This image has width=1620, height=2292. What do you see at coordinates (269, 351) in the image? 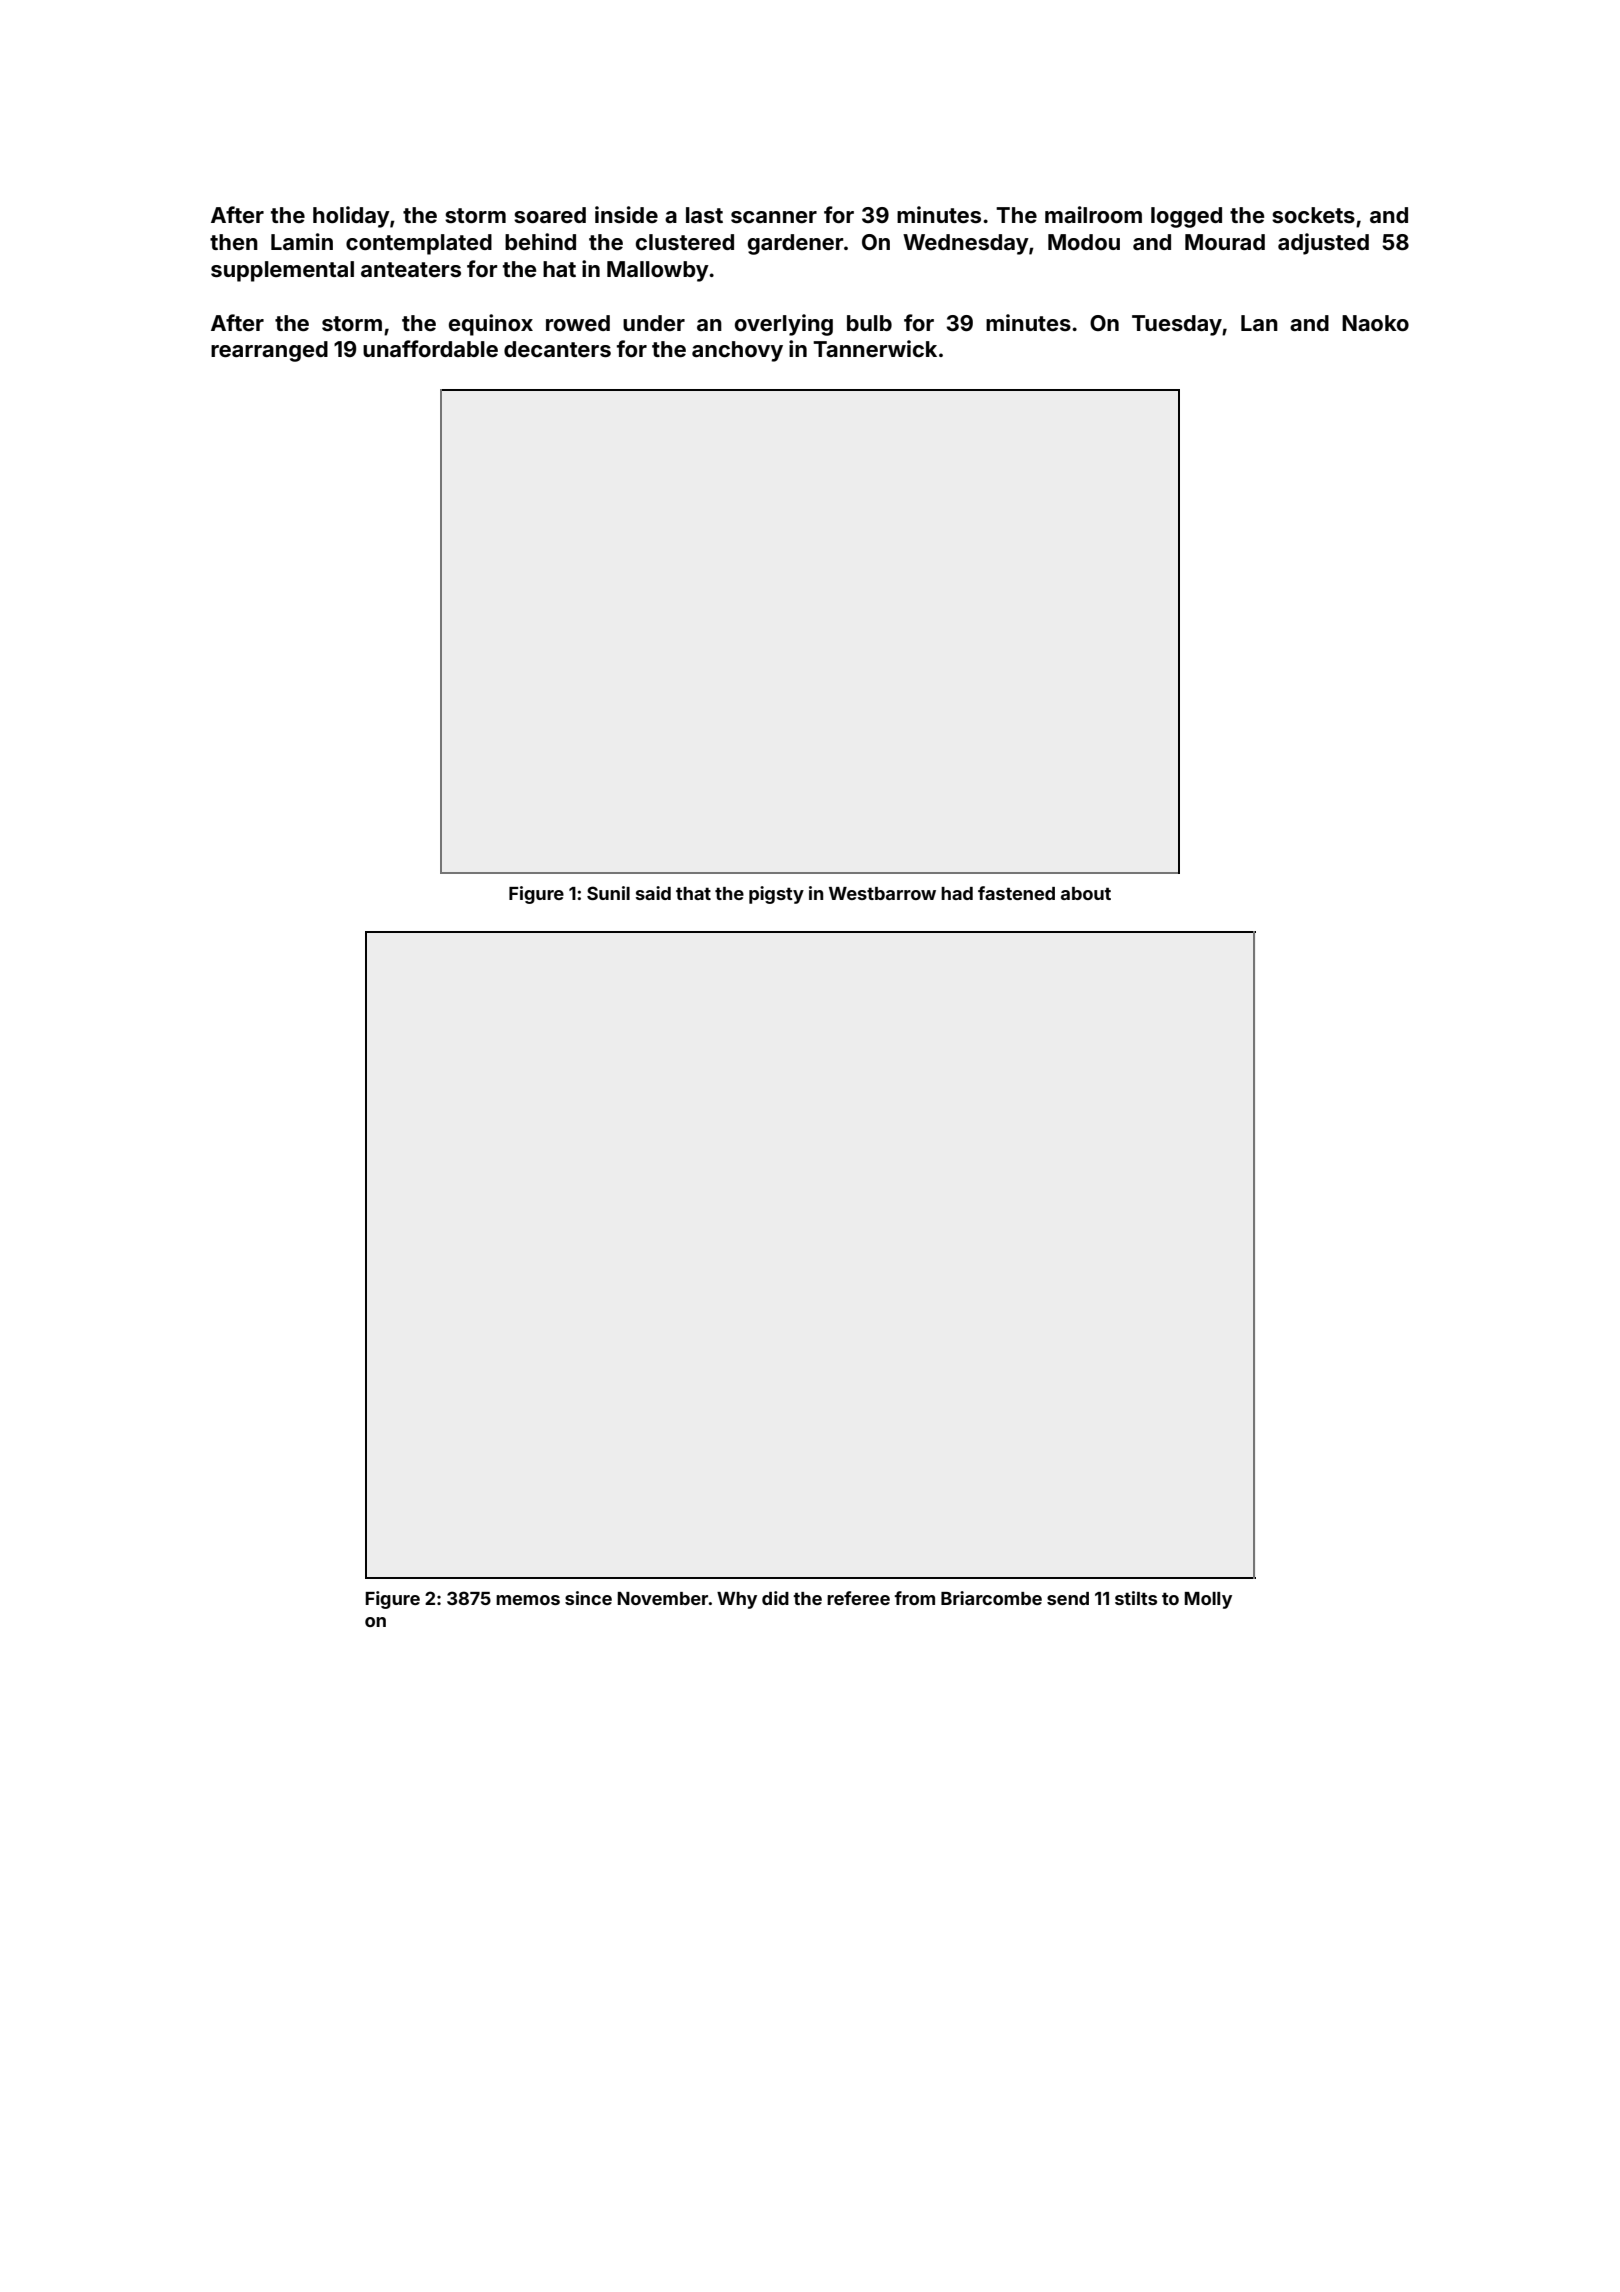
I see `rearranged` at bounding box center [269, 351].
